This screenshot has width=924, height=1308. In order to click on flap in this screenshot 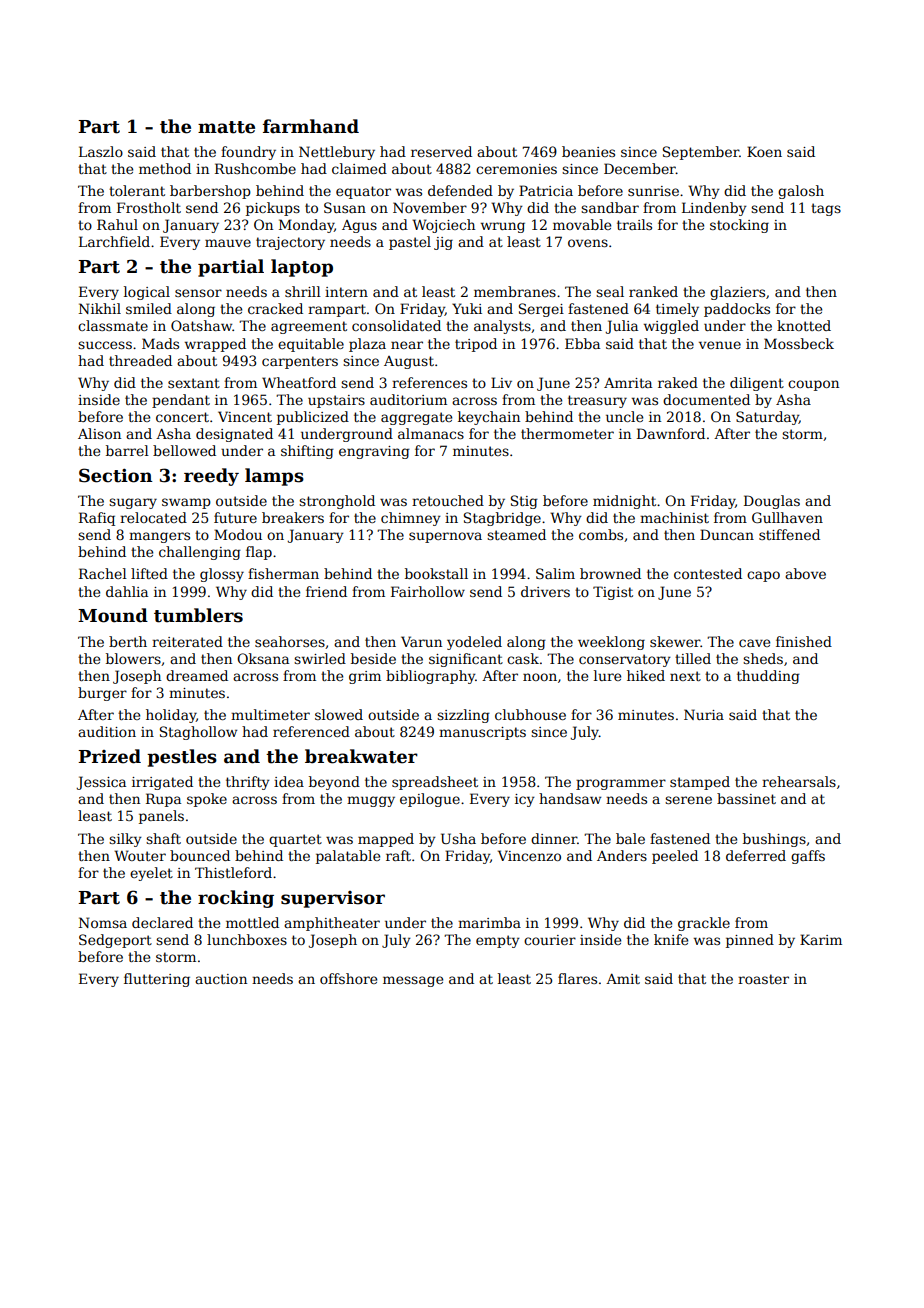, I will do `click(259, 553)`.
